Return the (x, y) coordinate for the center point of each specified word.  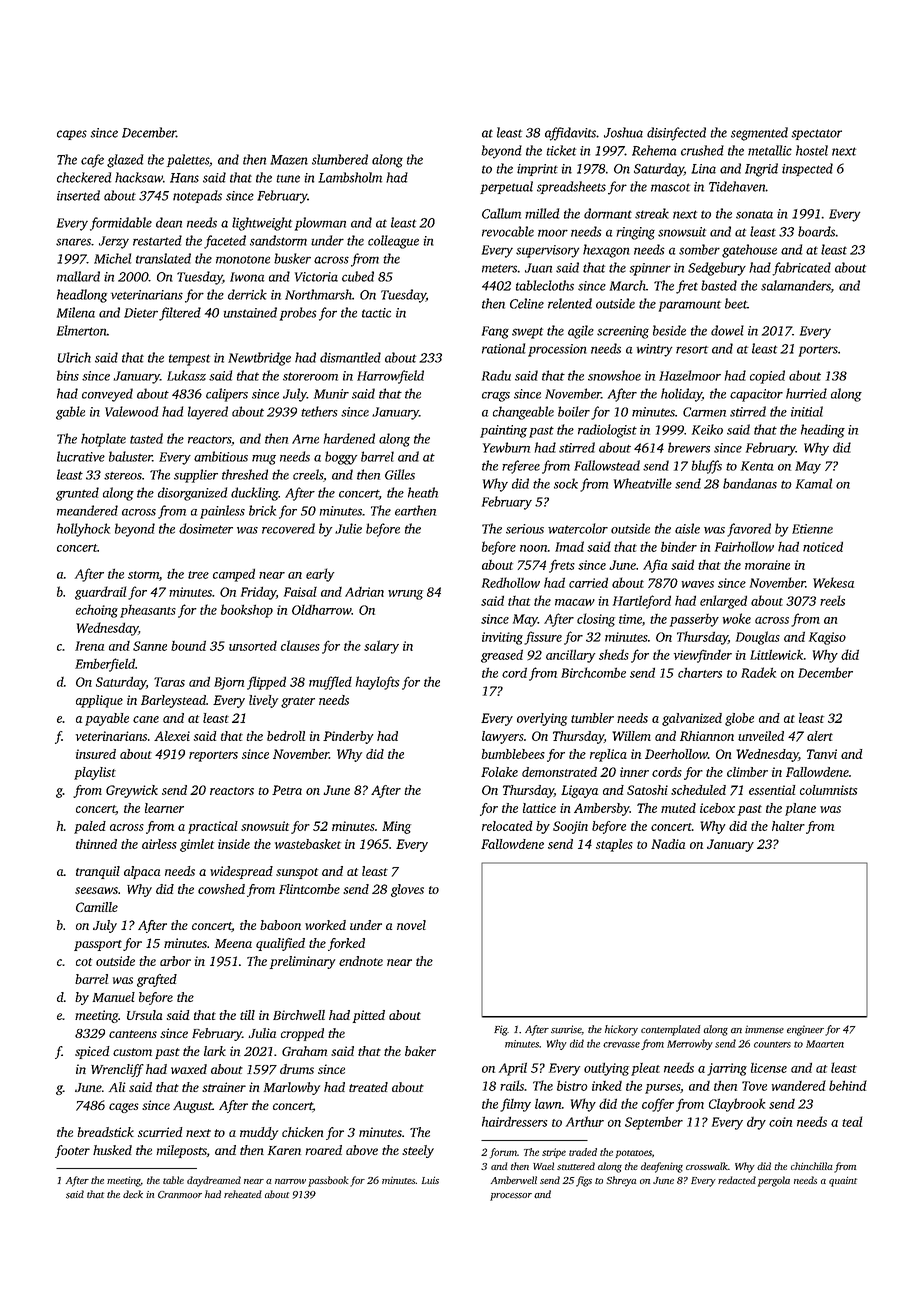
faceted (225, 242)
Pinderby (348, 737)
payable (107, 719)
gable (70, 413)
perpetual (506, 187)
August (192, 1107)
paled (90, 827)
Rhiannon (707, 736)
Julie (348, 528)
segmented (759, 134)
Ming (396, 827)
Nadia (668, 844)
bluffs (706, 467)
